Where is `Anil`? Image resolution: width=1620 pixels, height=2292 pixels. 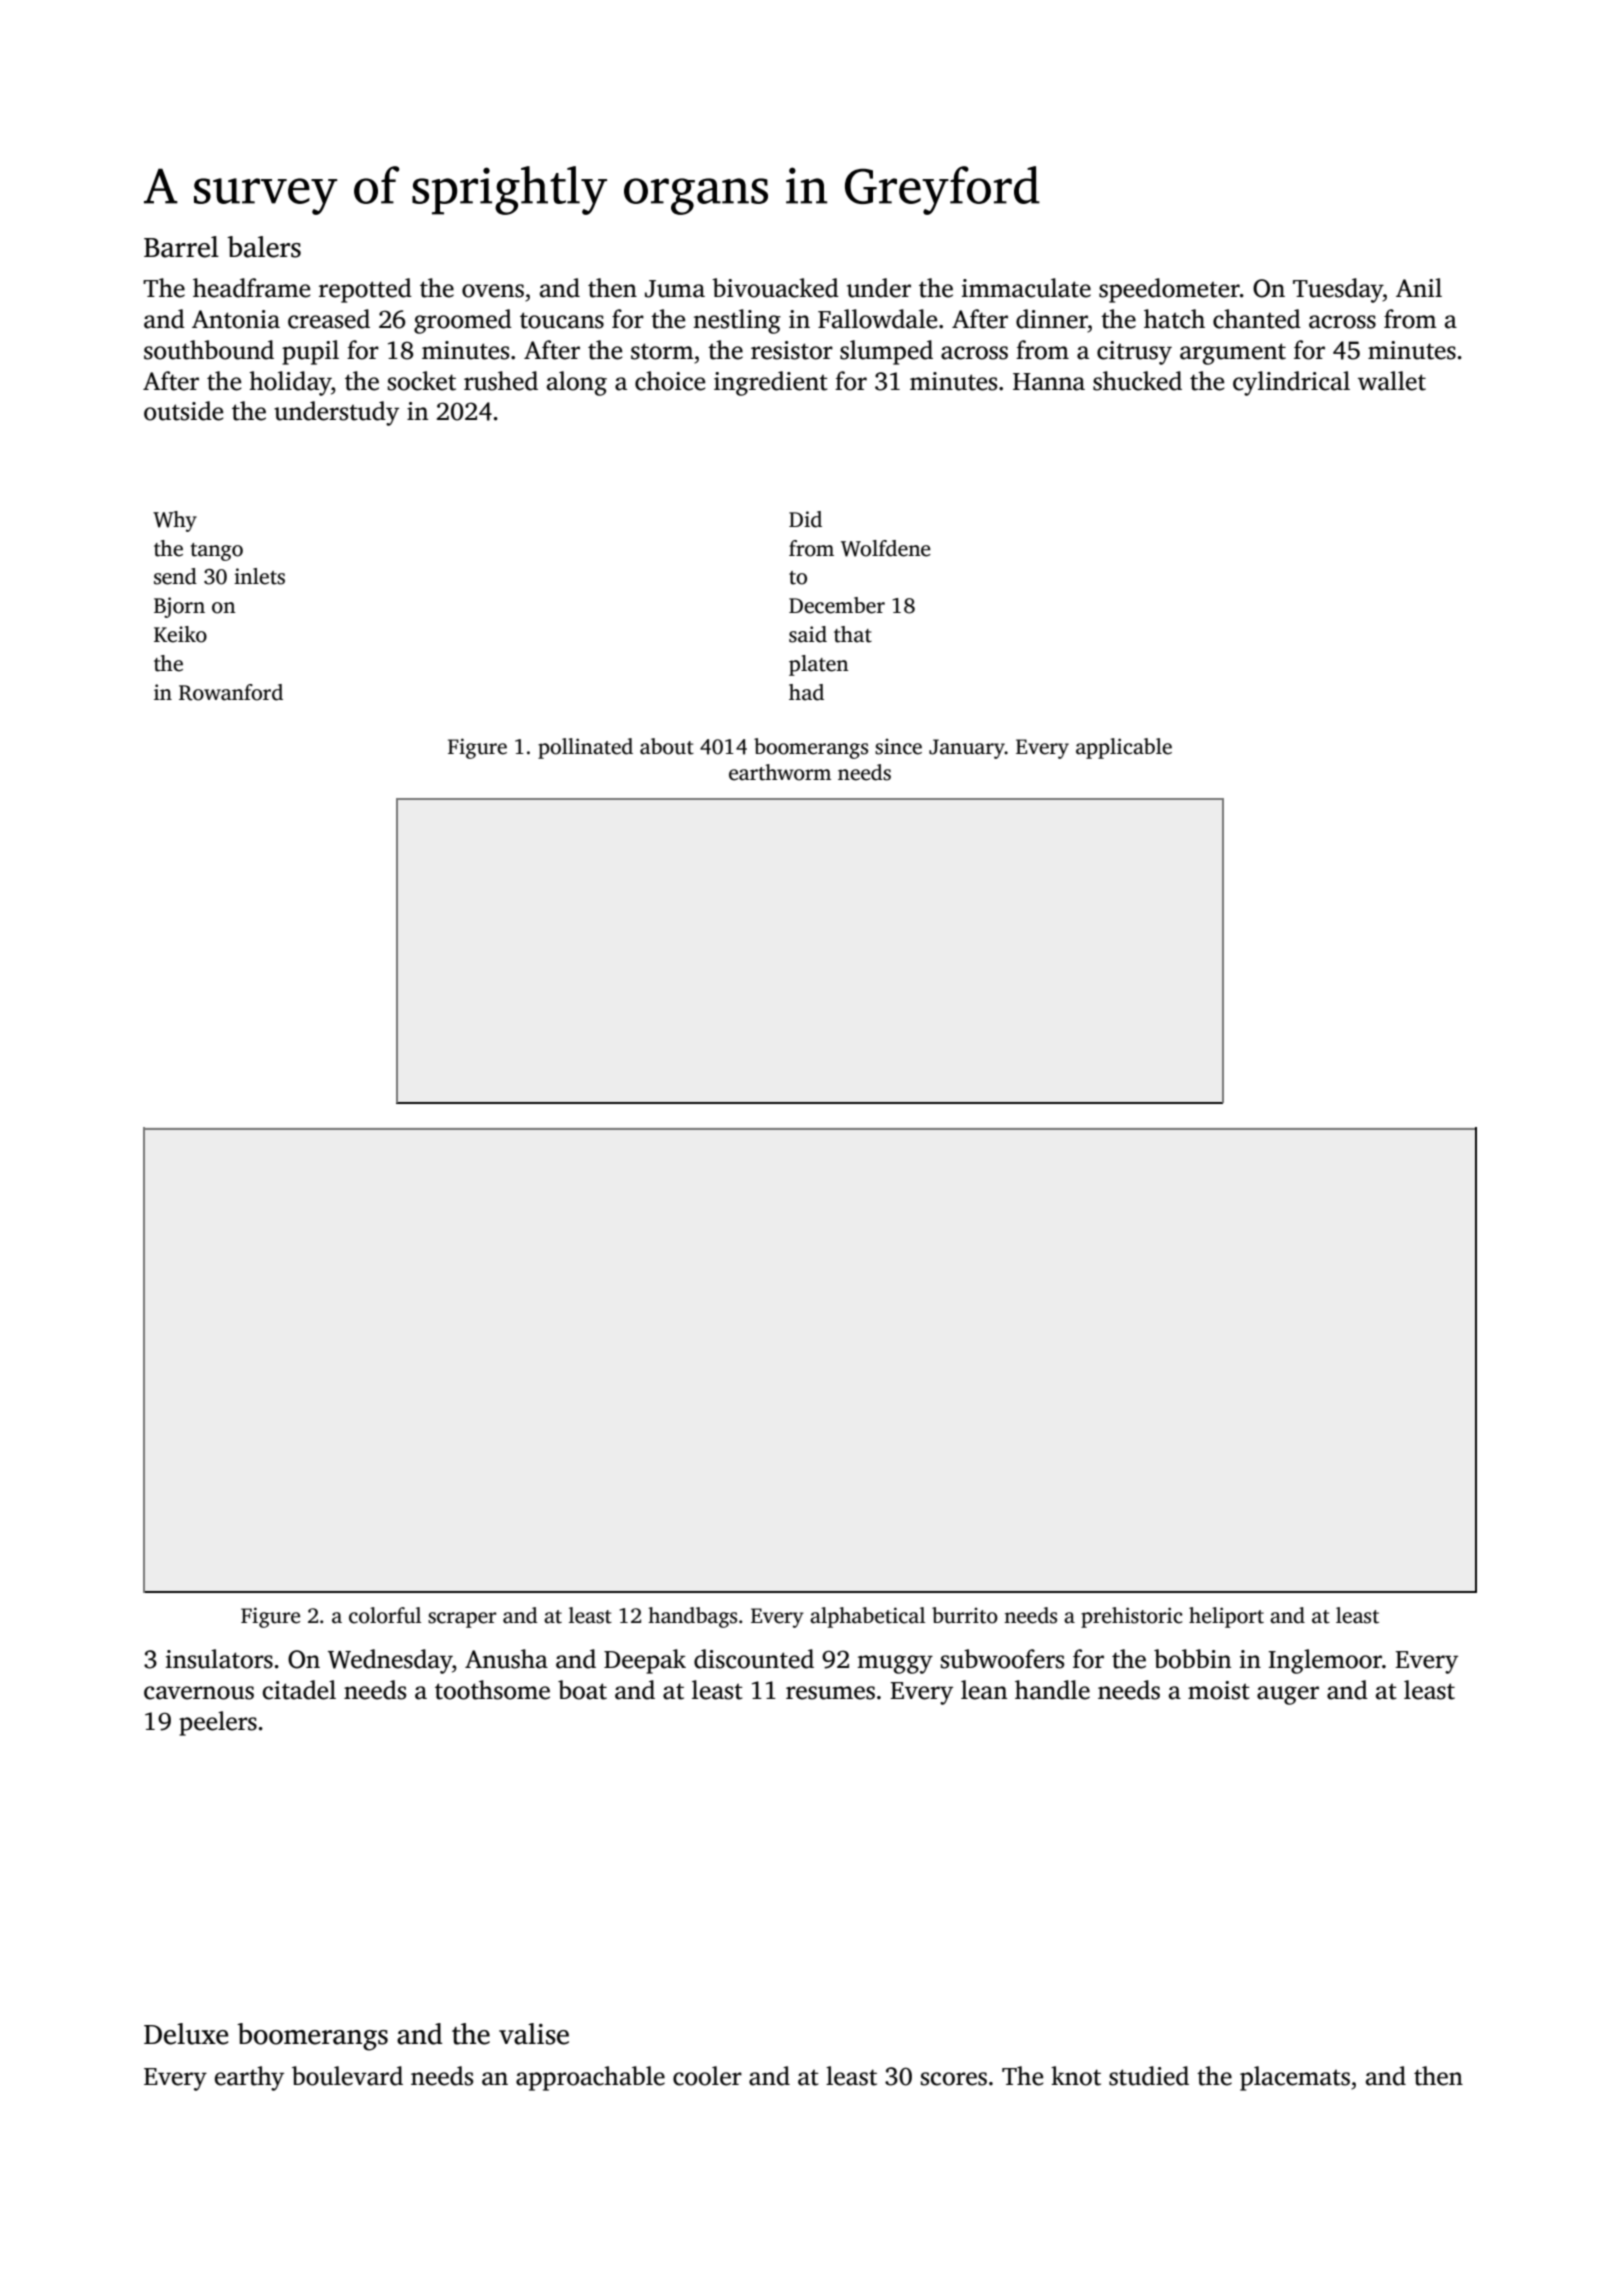
Anil is located at coordinates (1419, 287).
